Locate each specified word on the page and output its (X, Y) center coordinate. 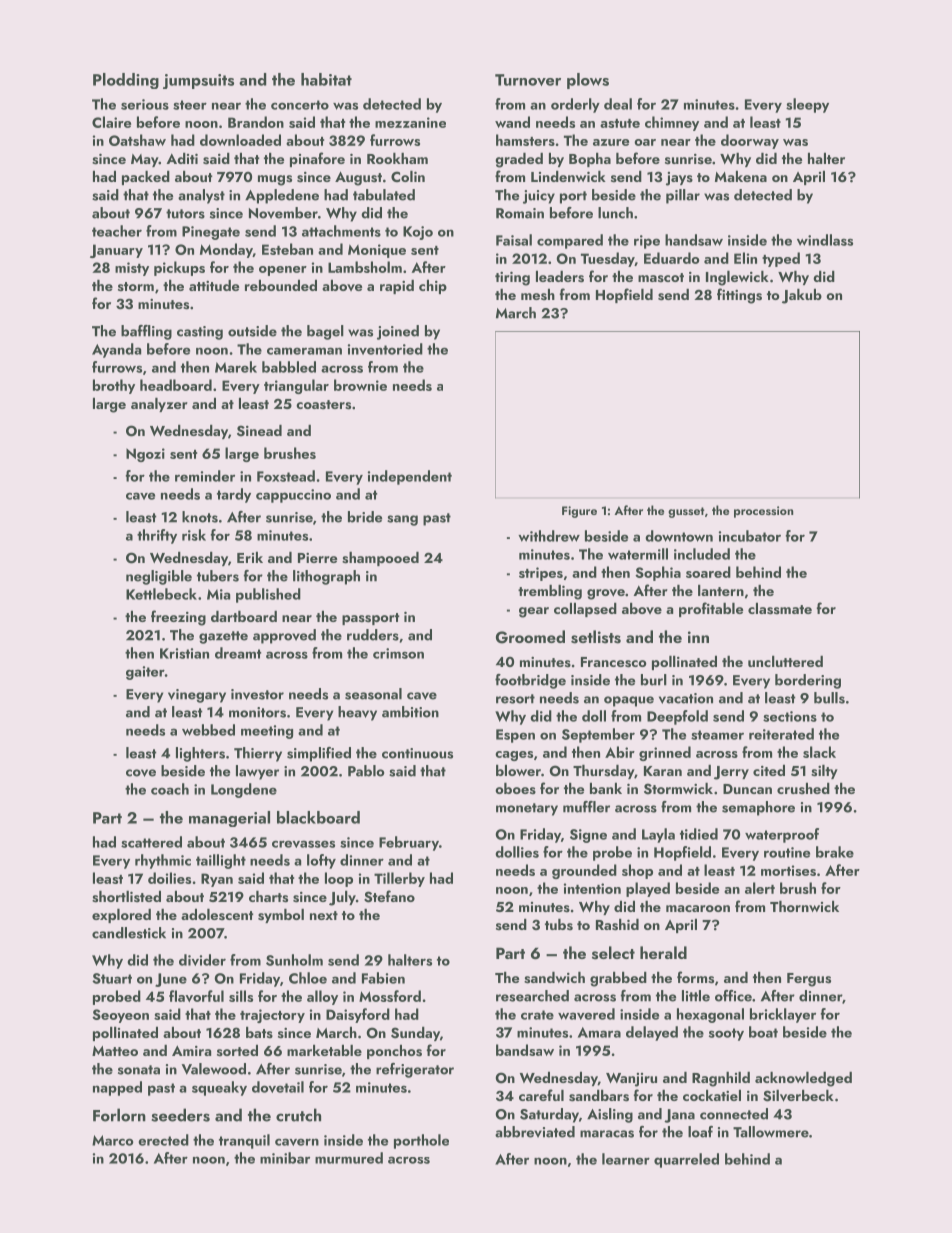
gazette (223, 637)
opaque (629, 701)
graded (519, 160)
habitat (326, 79)
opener (283, 271)
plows (588, 81)
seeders (180, 1115)
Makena (741, 176)
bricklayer (783, 1015)
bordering (808, 681)
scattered (151, 842)
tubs (559, 925)
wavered (586, 1014)
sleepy (807, 105)
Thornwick (804, 906)
